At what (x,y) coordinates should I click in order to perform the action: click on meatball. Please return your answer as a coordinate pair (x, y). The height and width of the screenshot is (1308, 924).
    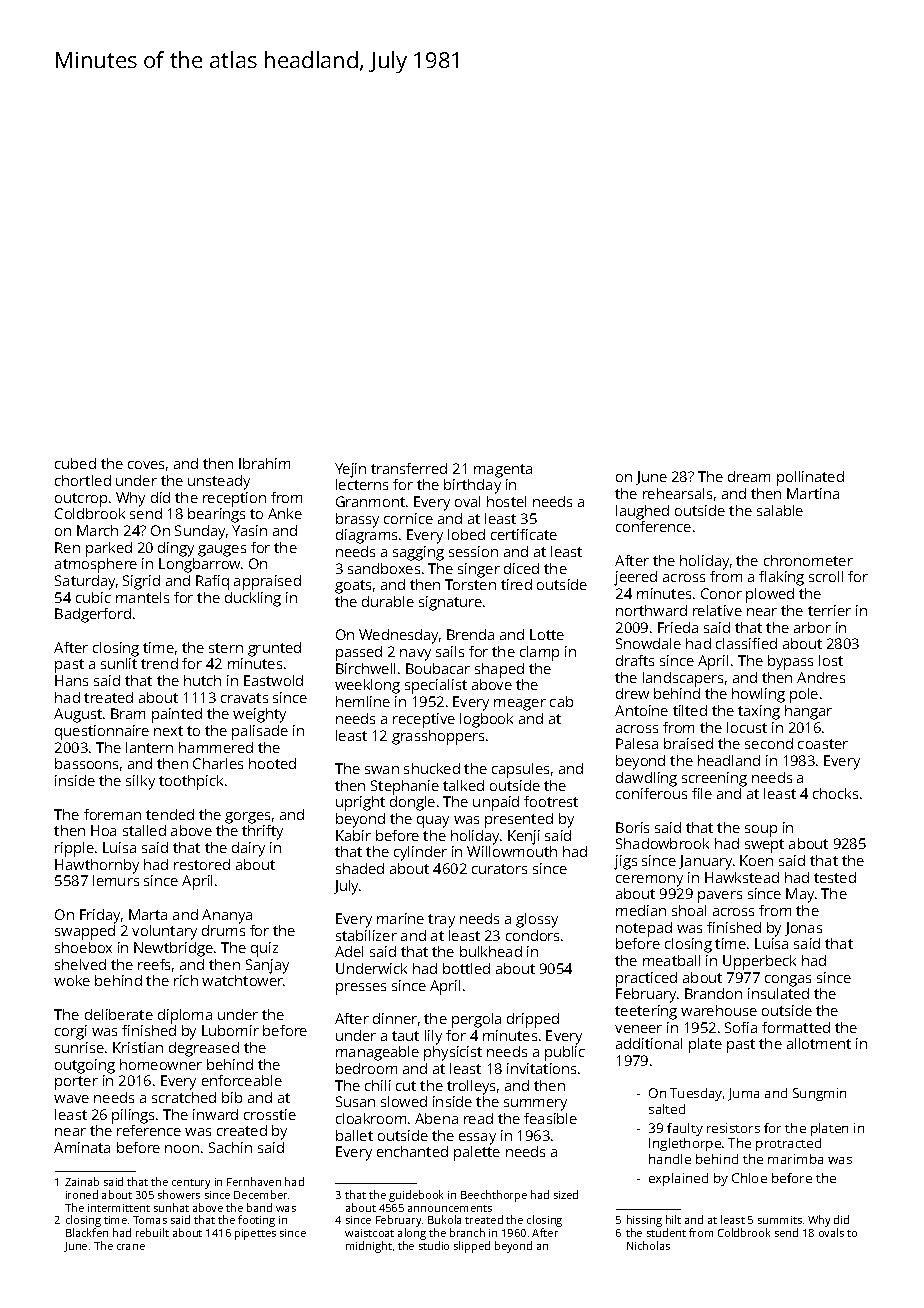
    Looking at the image, I should click on (671, 960).
